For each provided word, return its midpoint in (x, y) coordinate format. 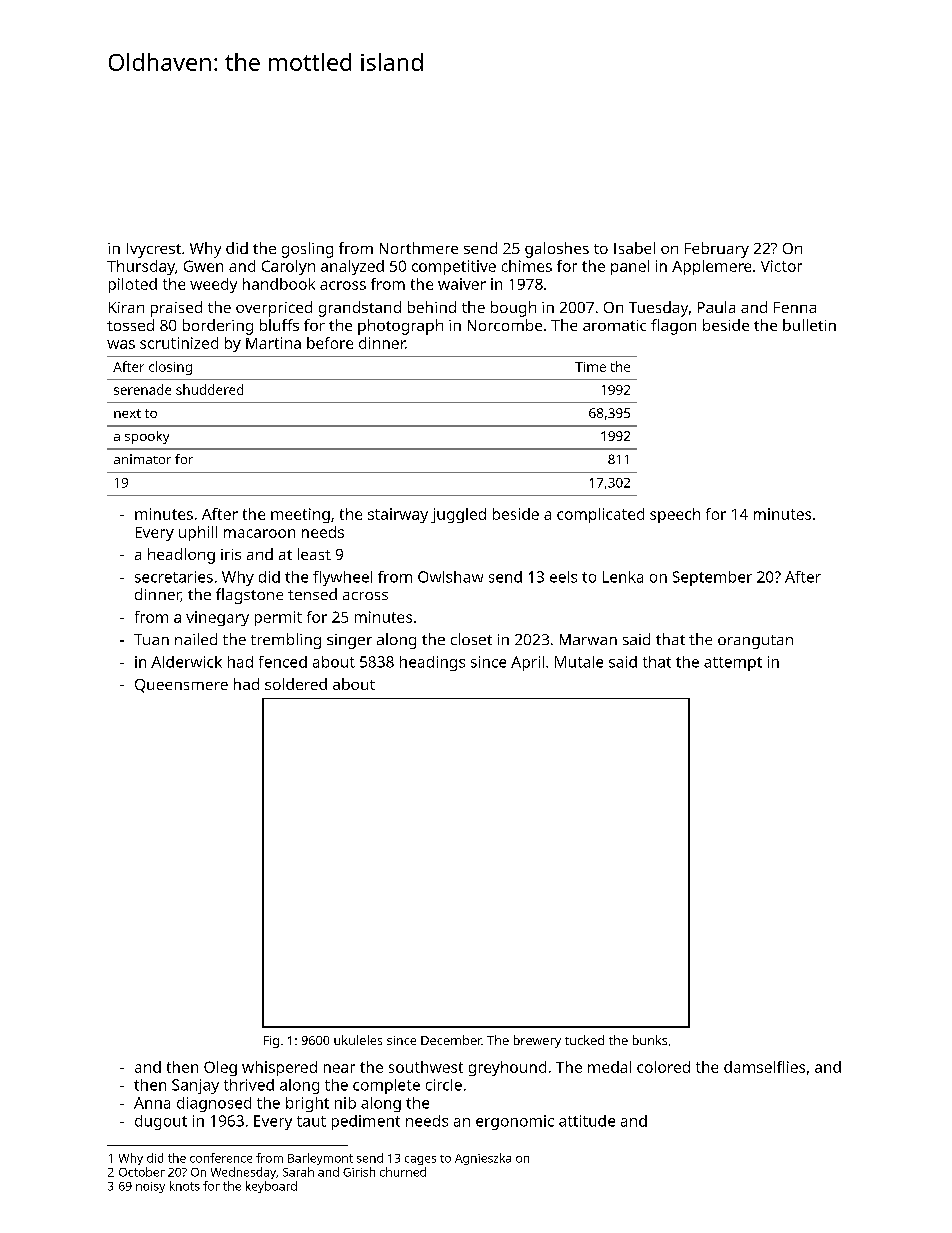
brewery (537, 1041)
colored (663, 1067)
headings (432, 663)
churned (403, 1172)
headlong (181, 556)
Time (590, 367)
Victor (781, 266)
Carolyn (288, 267)
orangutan (755, 642)
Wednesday (243, 1173)
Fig (271, 1042)
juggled (458, 515)
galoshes (557, 250)
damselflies (764, 1067)
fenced (283, 662)
